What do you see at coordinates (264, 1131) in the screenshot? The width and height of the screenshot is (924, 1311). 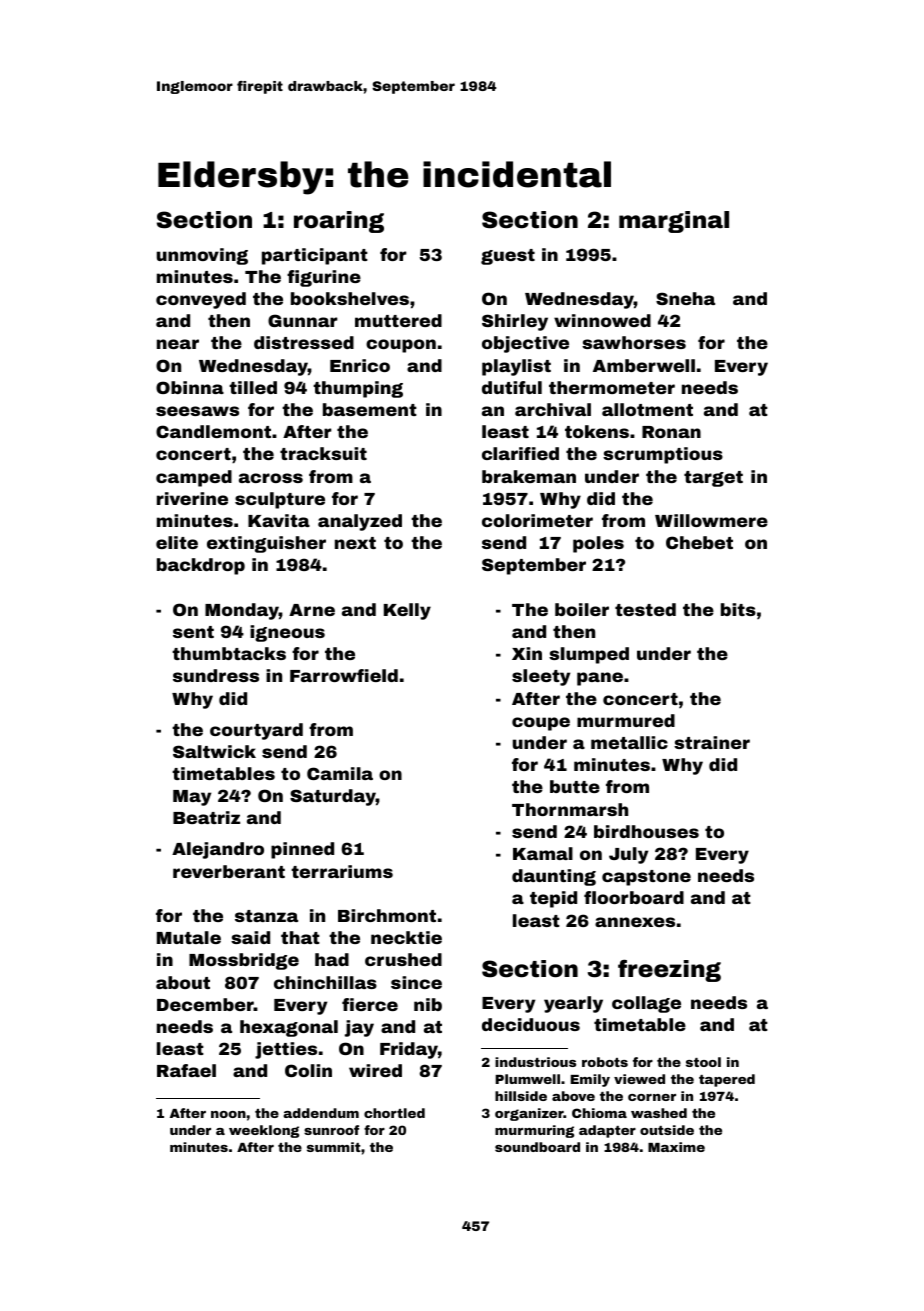 I see `weeklong` at bounding box center [264, 1131].
